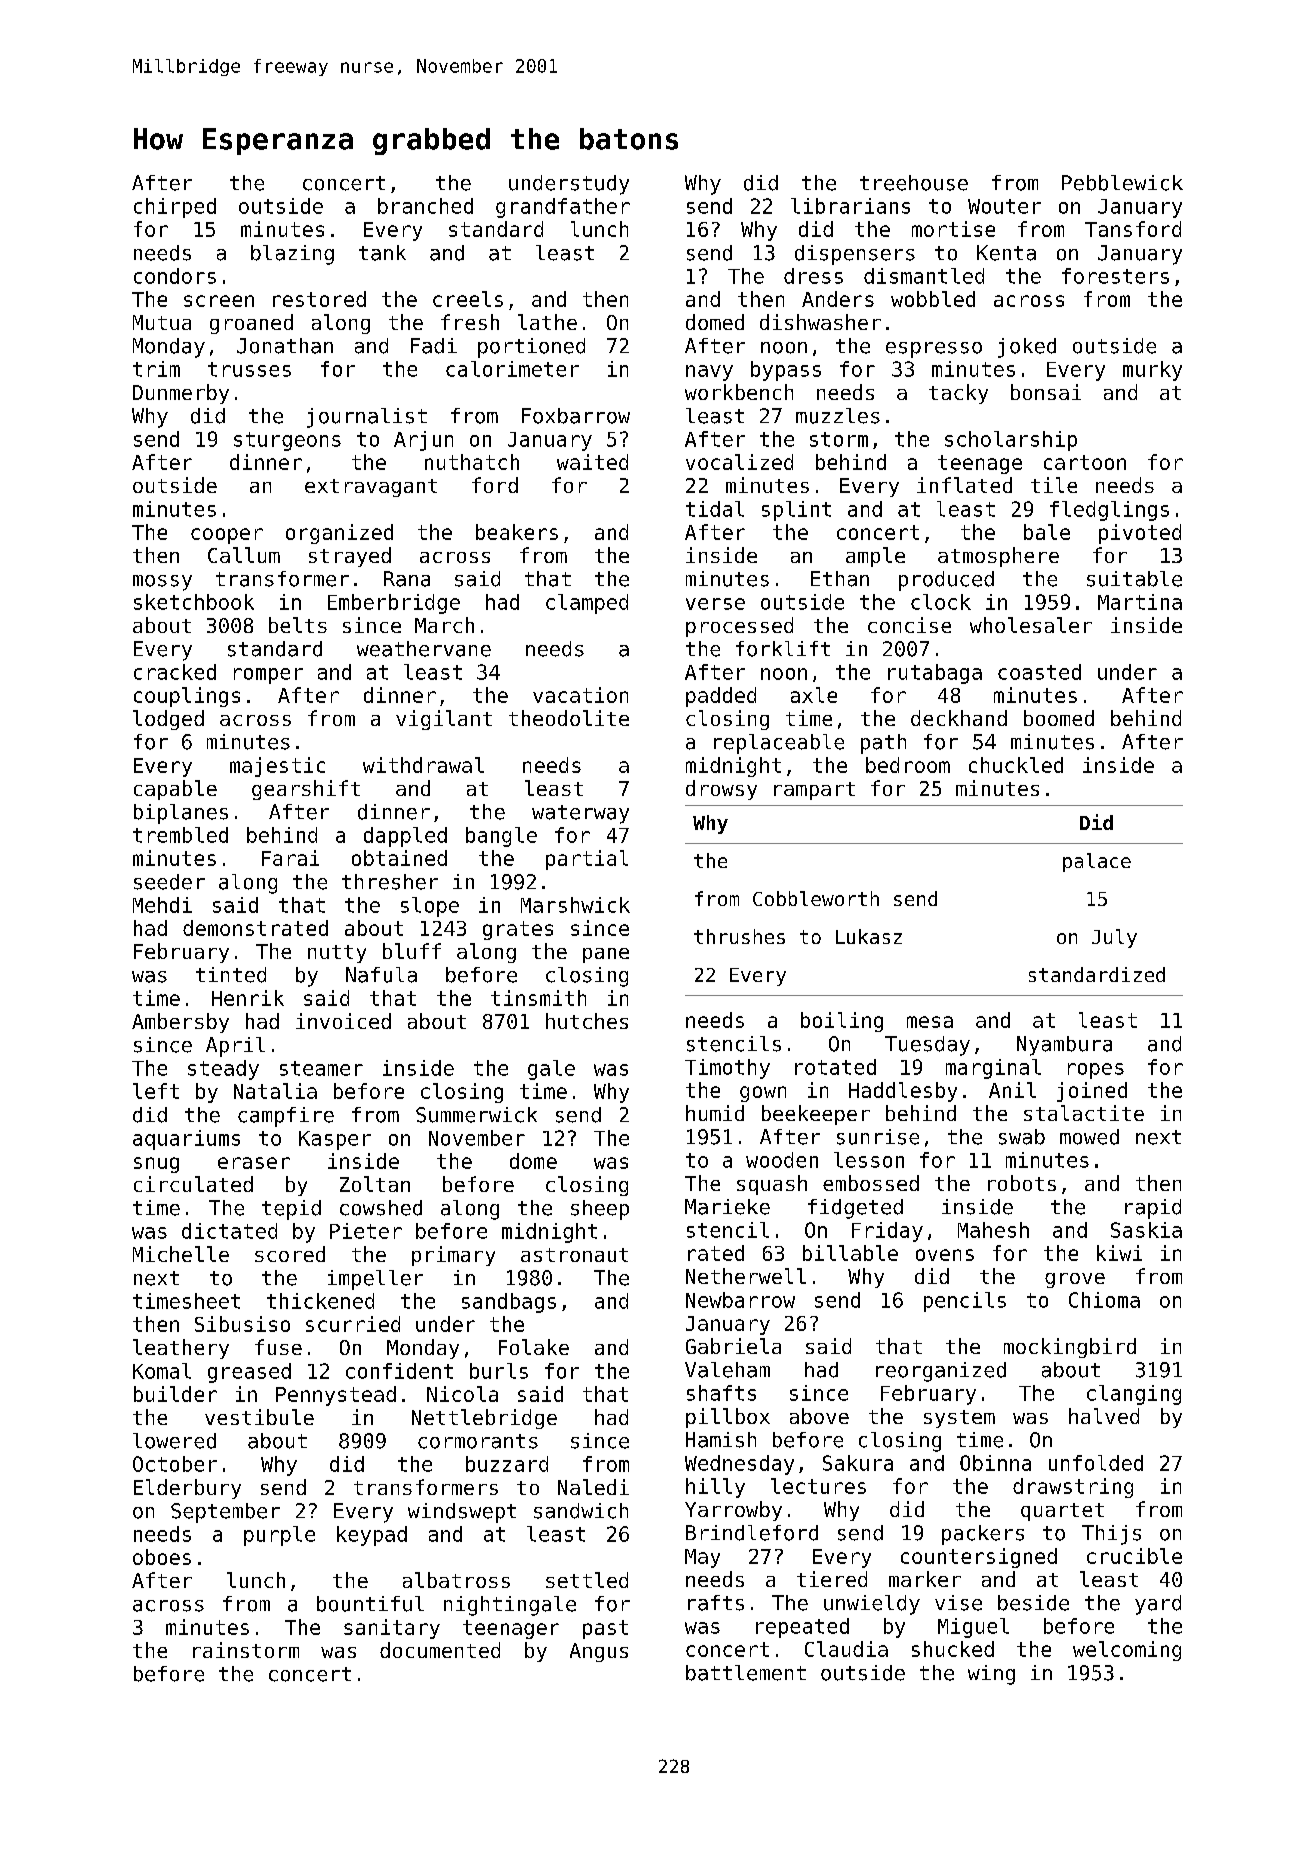  Describe the element at coordinates (181, 1254) in the image. I see `Michelle` at that location.
